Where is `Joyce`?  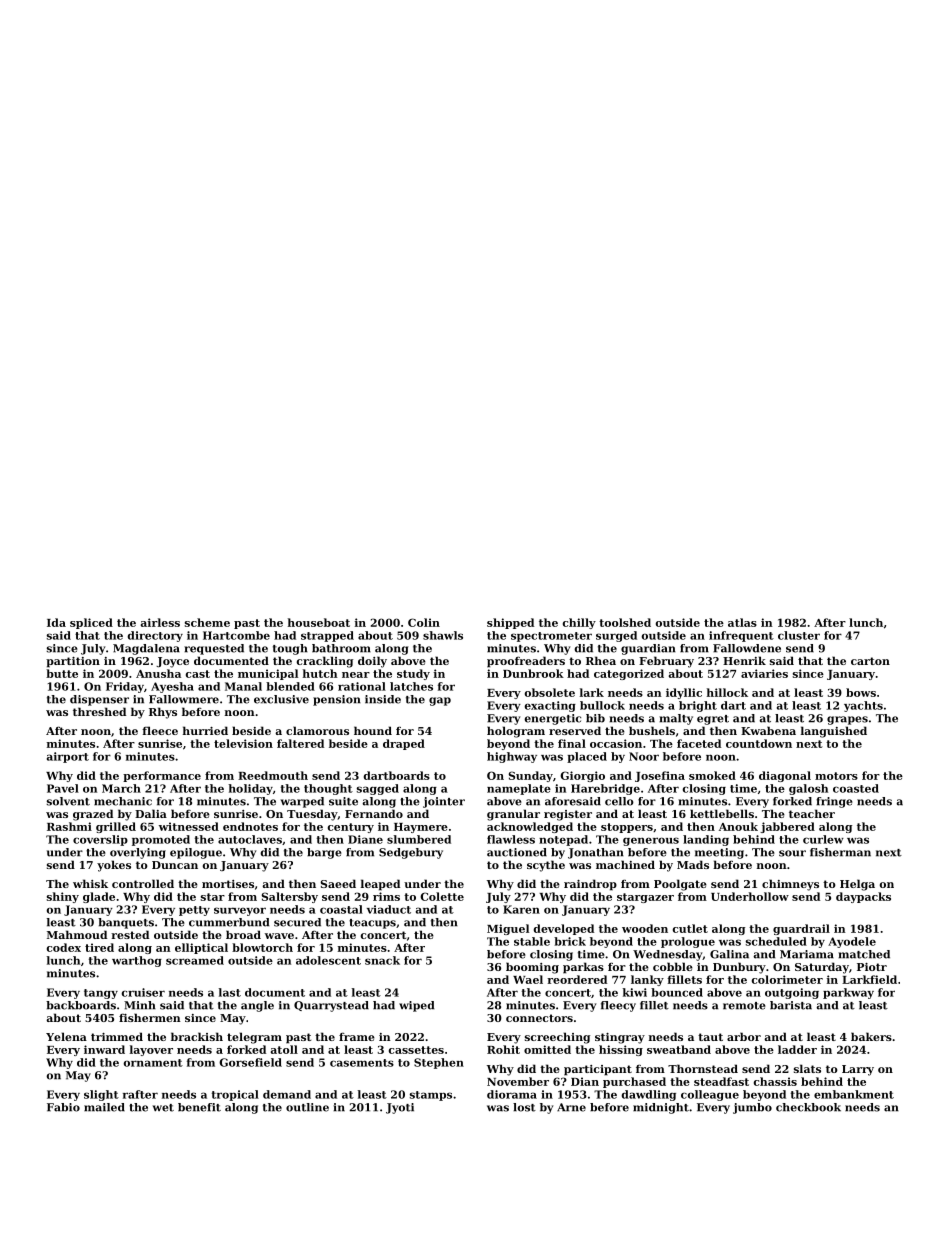
Joyce is located at coordinates (172, 662).
